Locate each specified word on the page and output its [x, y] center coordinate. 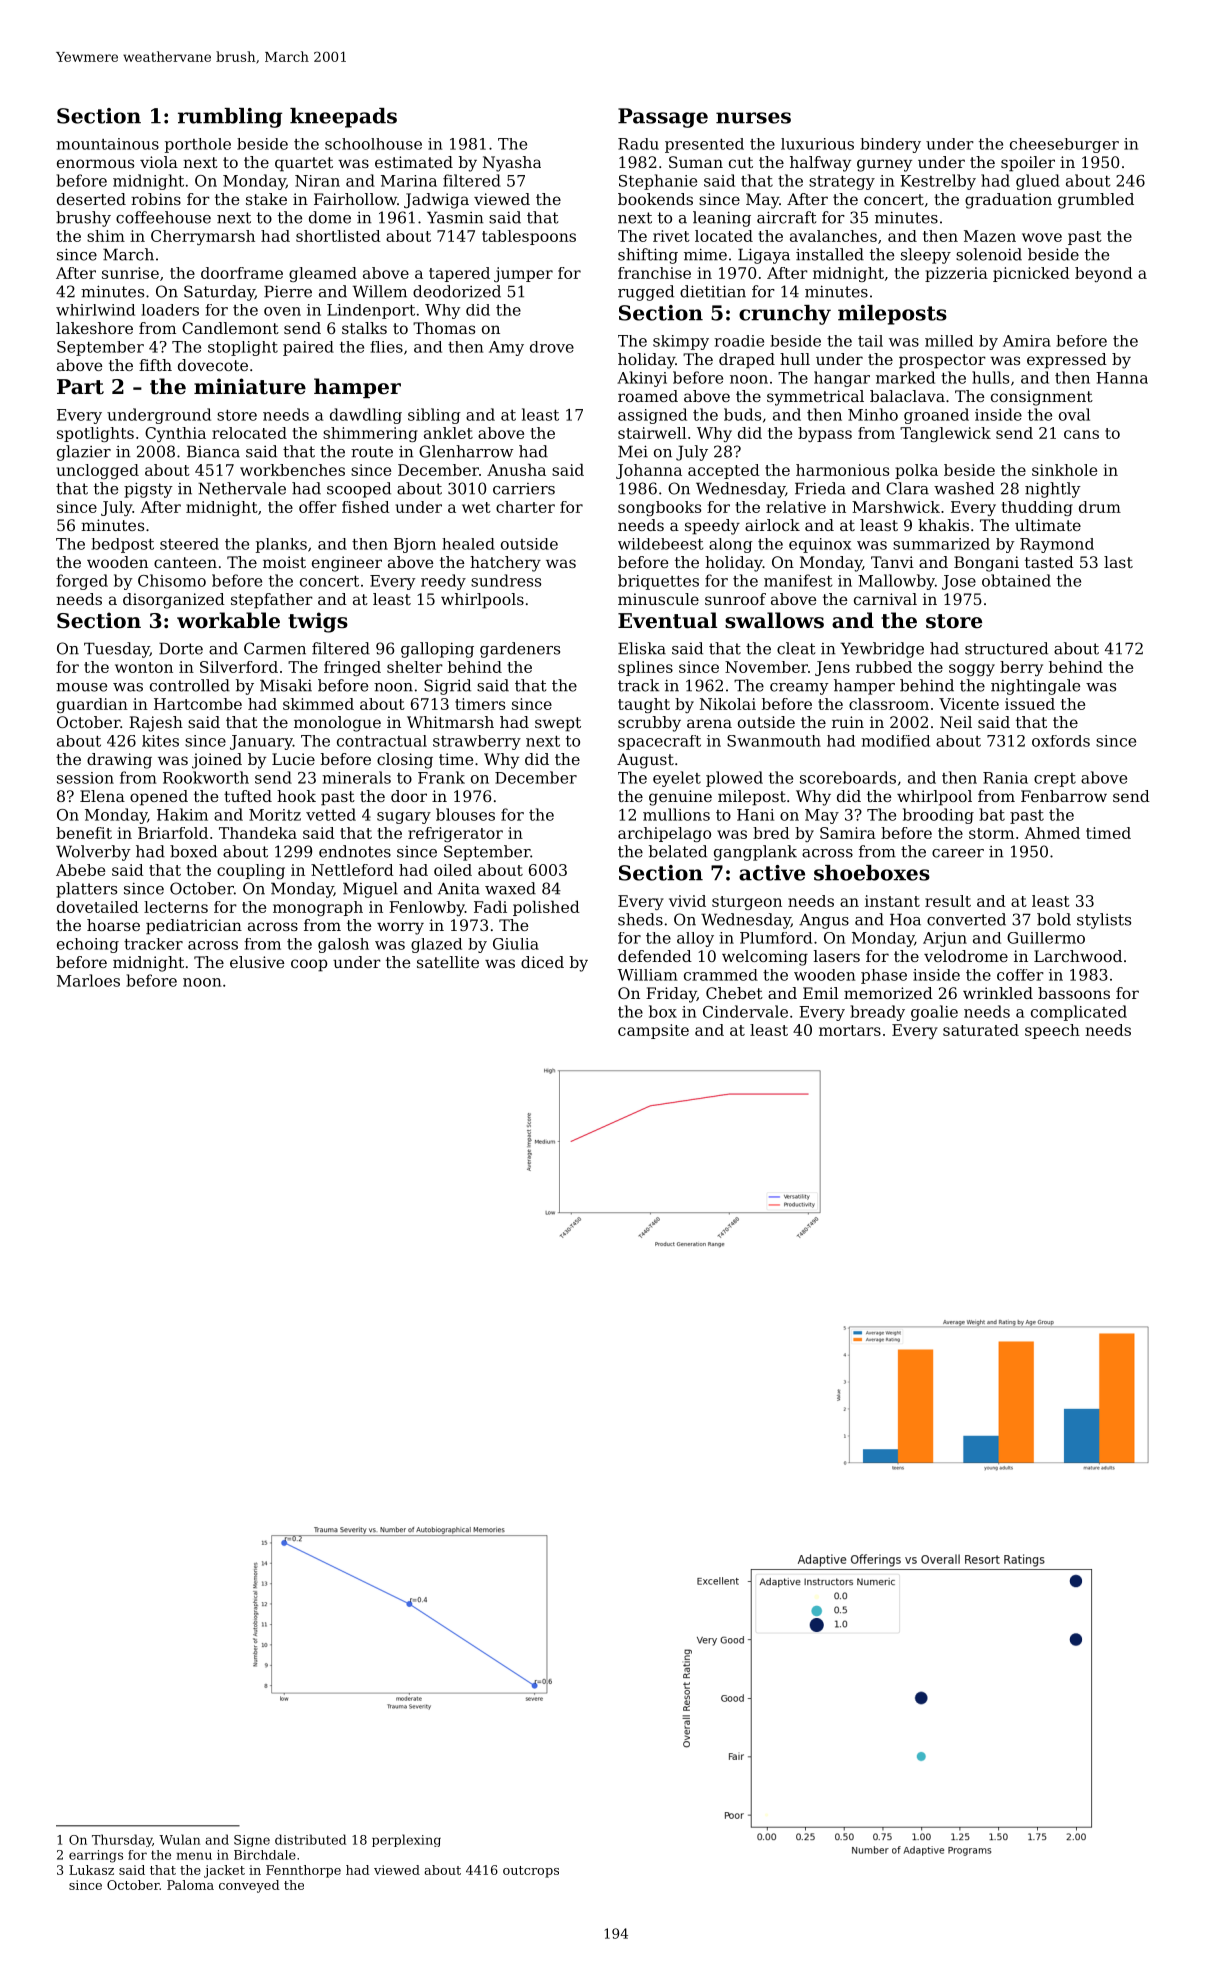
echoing [88, 945]
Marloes [88, 980]
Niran [317, 181]
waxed [510, 888]
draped [747, 361]
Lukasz [91, 1870]
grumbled [1096, 201]
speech [1052, 1031]
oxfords [1061, 741]
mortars [850, 1030]
